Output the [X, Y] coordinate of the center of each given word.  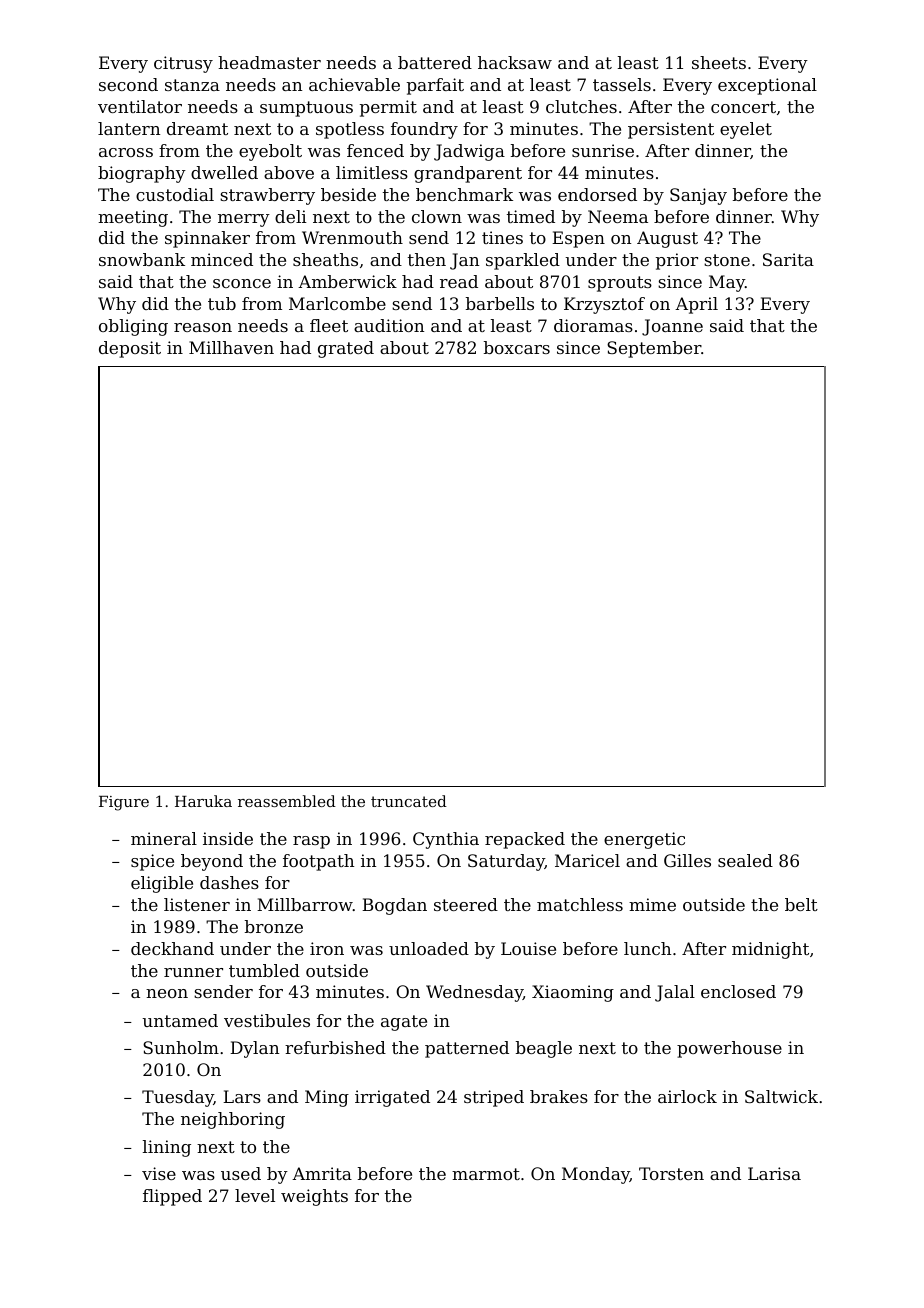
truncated [409, 801]
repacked [525, 840]
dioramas [593, 325]
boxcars [517, 347]
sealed [745, 860]
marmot [486, 1174]
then [427, 259]
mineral [164, 838]
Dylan [254, 1049]
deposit [130, 349]
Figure [124, 803]
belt [801, 904]
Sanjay [698, 196]
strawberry [267, 196]
